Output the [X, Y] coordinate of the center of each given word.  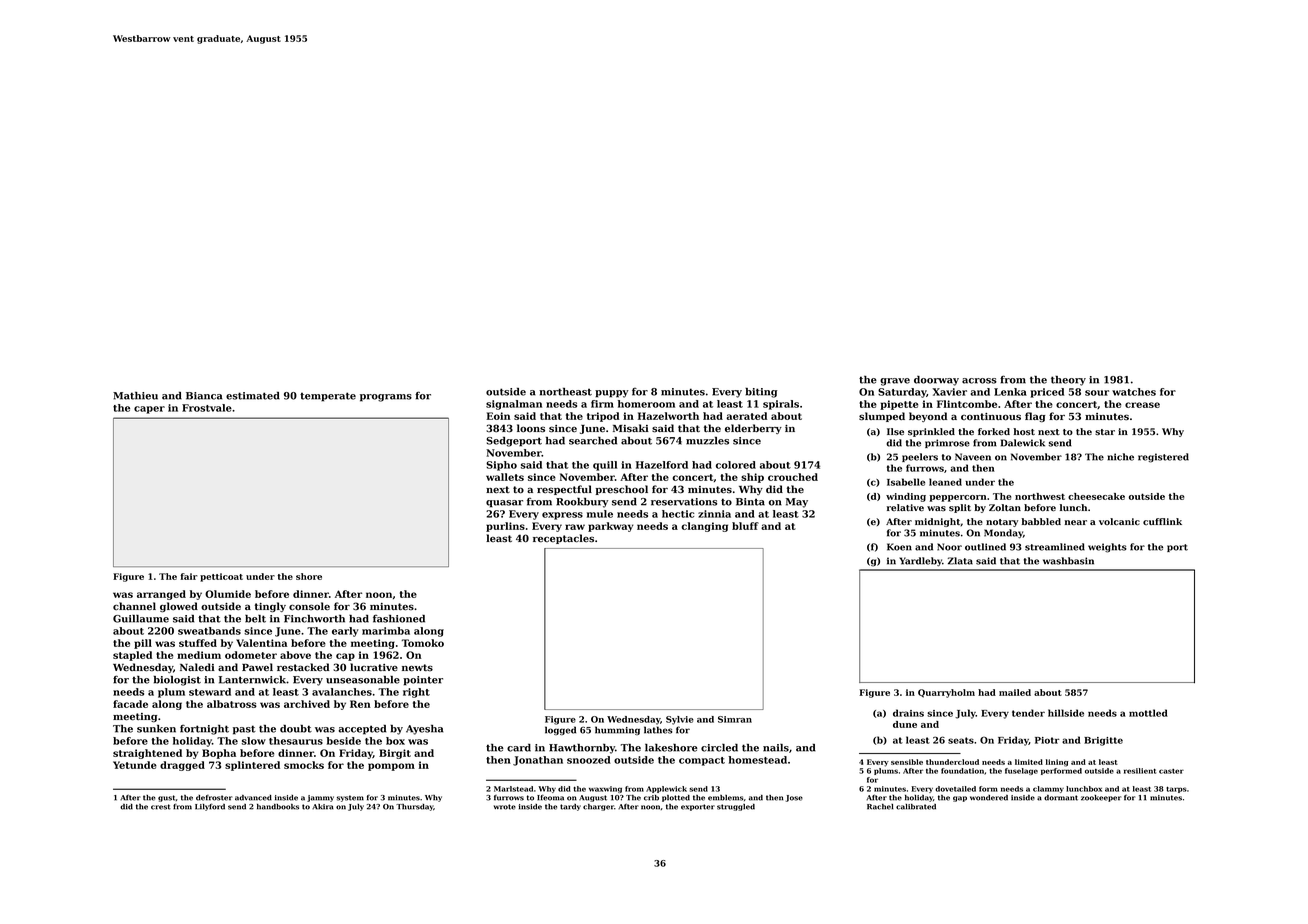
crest [161, 807]
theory [1068, 381]
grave [895, 382]
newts [417, 668]
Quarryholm [946, 693]
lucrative [374, 667]
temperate [328, 397]
